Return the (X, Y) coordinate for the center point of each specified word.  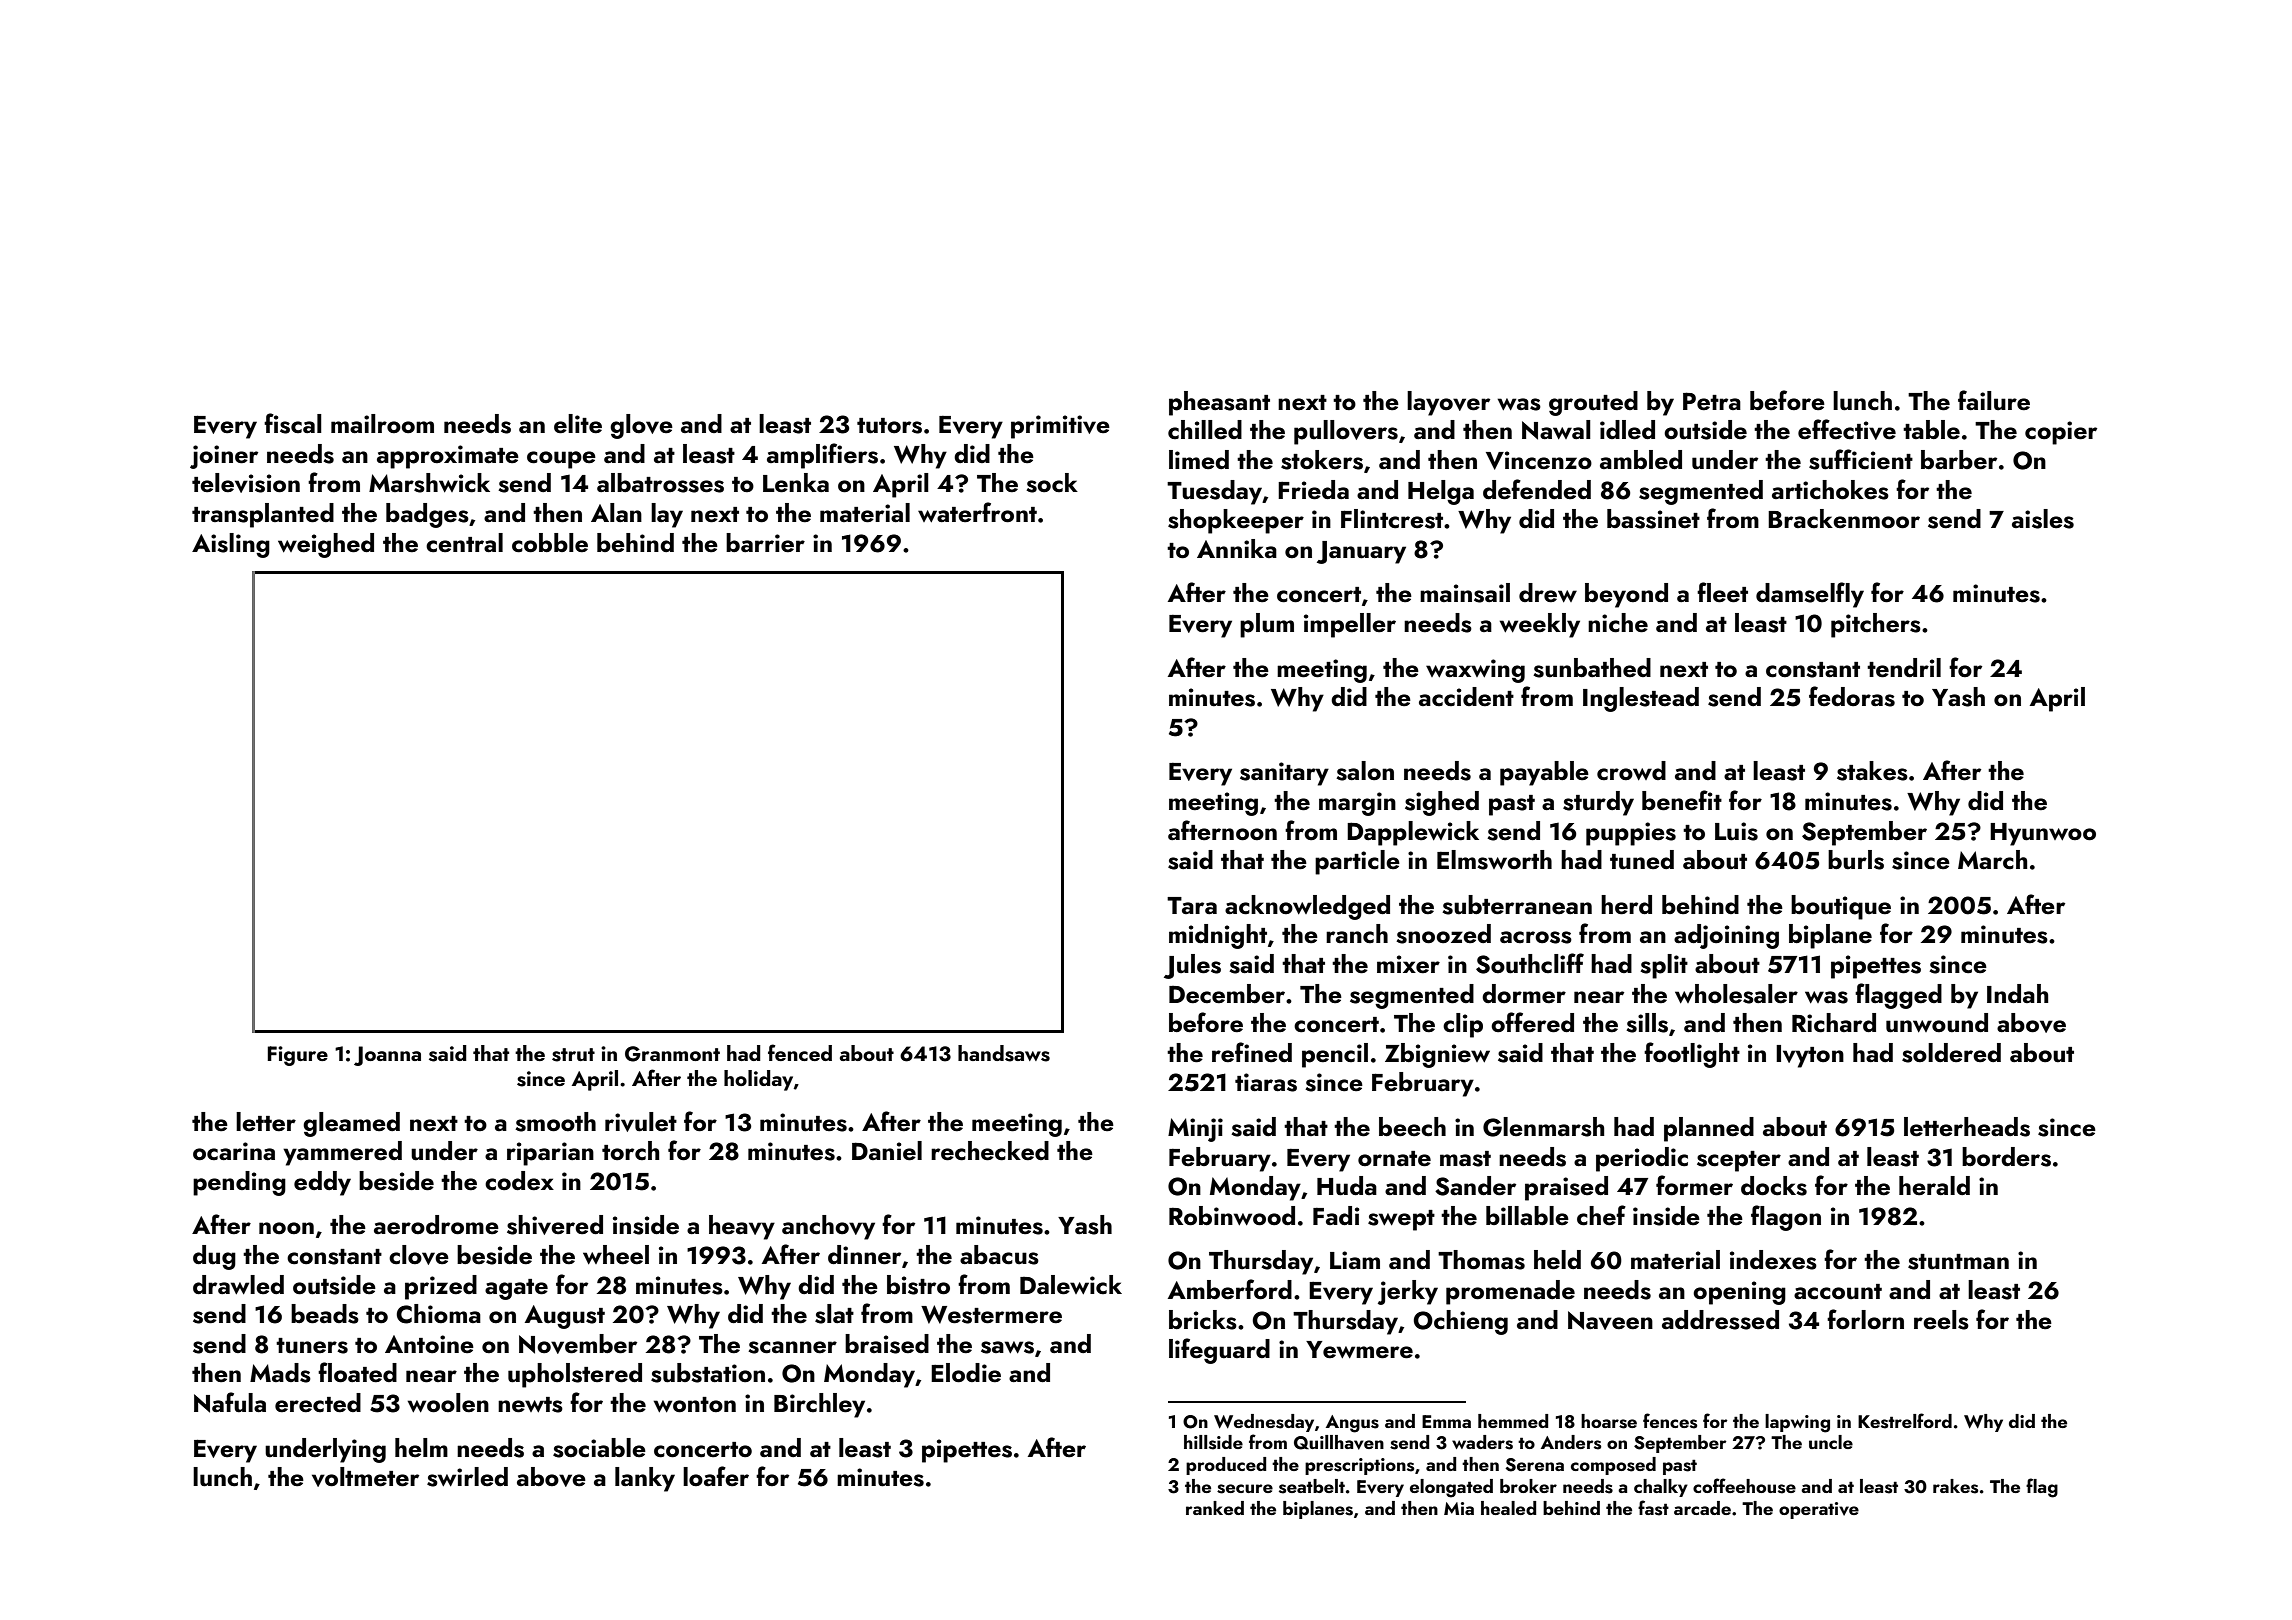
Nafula (230, 1402)
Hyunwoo (2043, 834)
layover (1448, 403)
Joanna (387, 1056)
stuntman (1958, 1262)
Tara (1192, 905)
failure (1994, 400)
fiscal (293, 423)
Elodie (966, 1373)
